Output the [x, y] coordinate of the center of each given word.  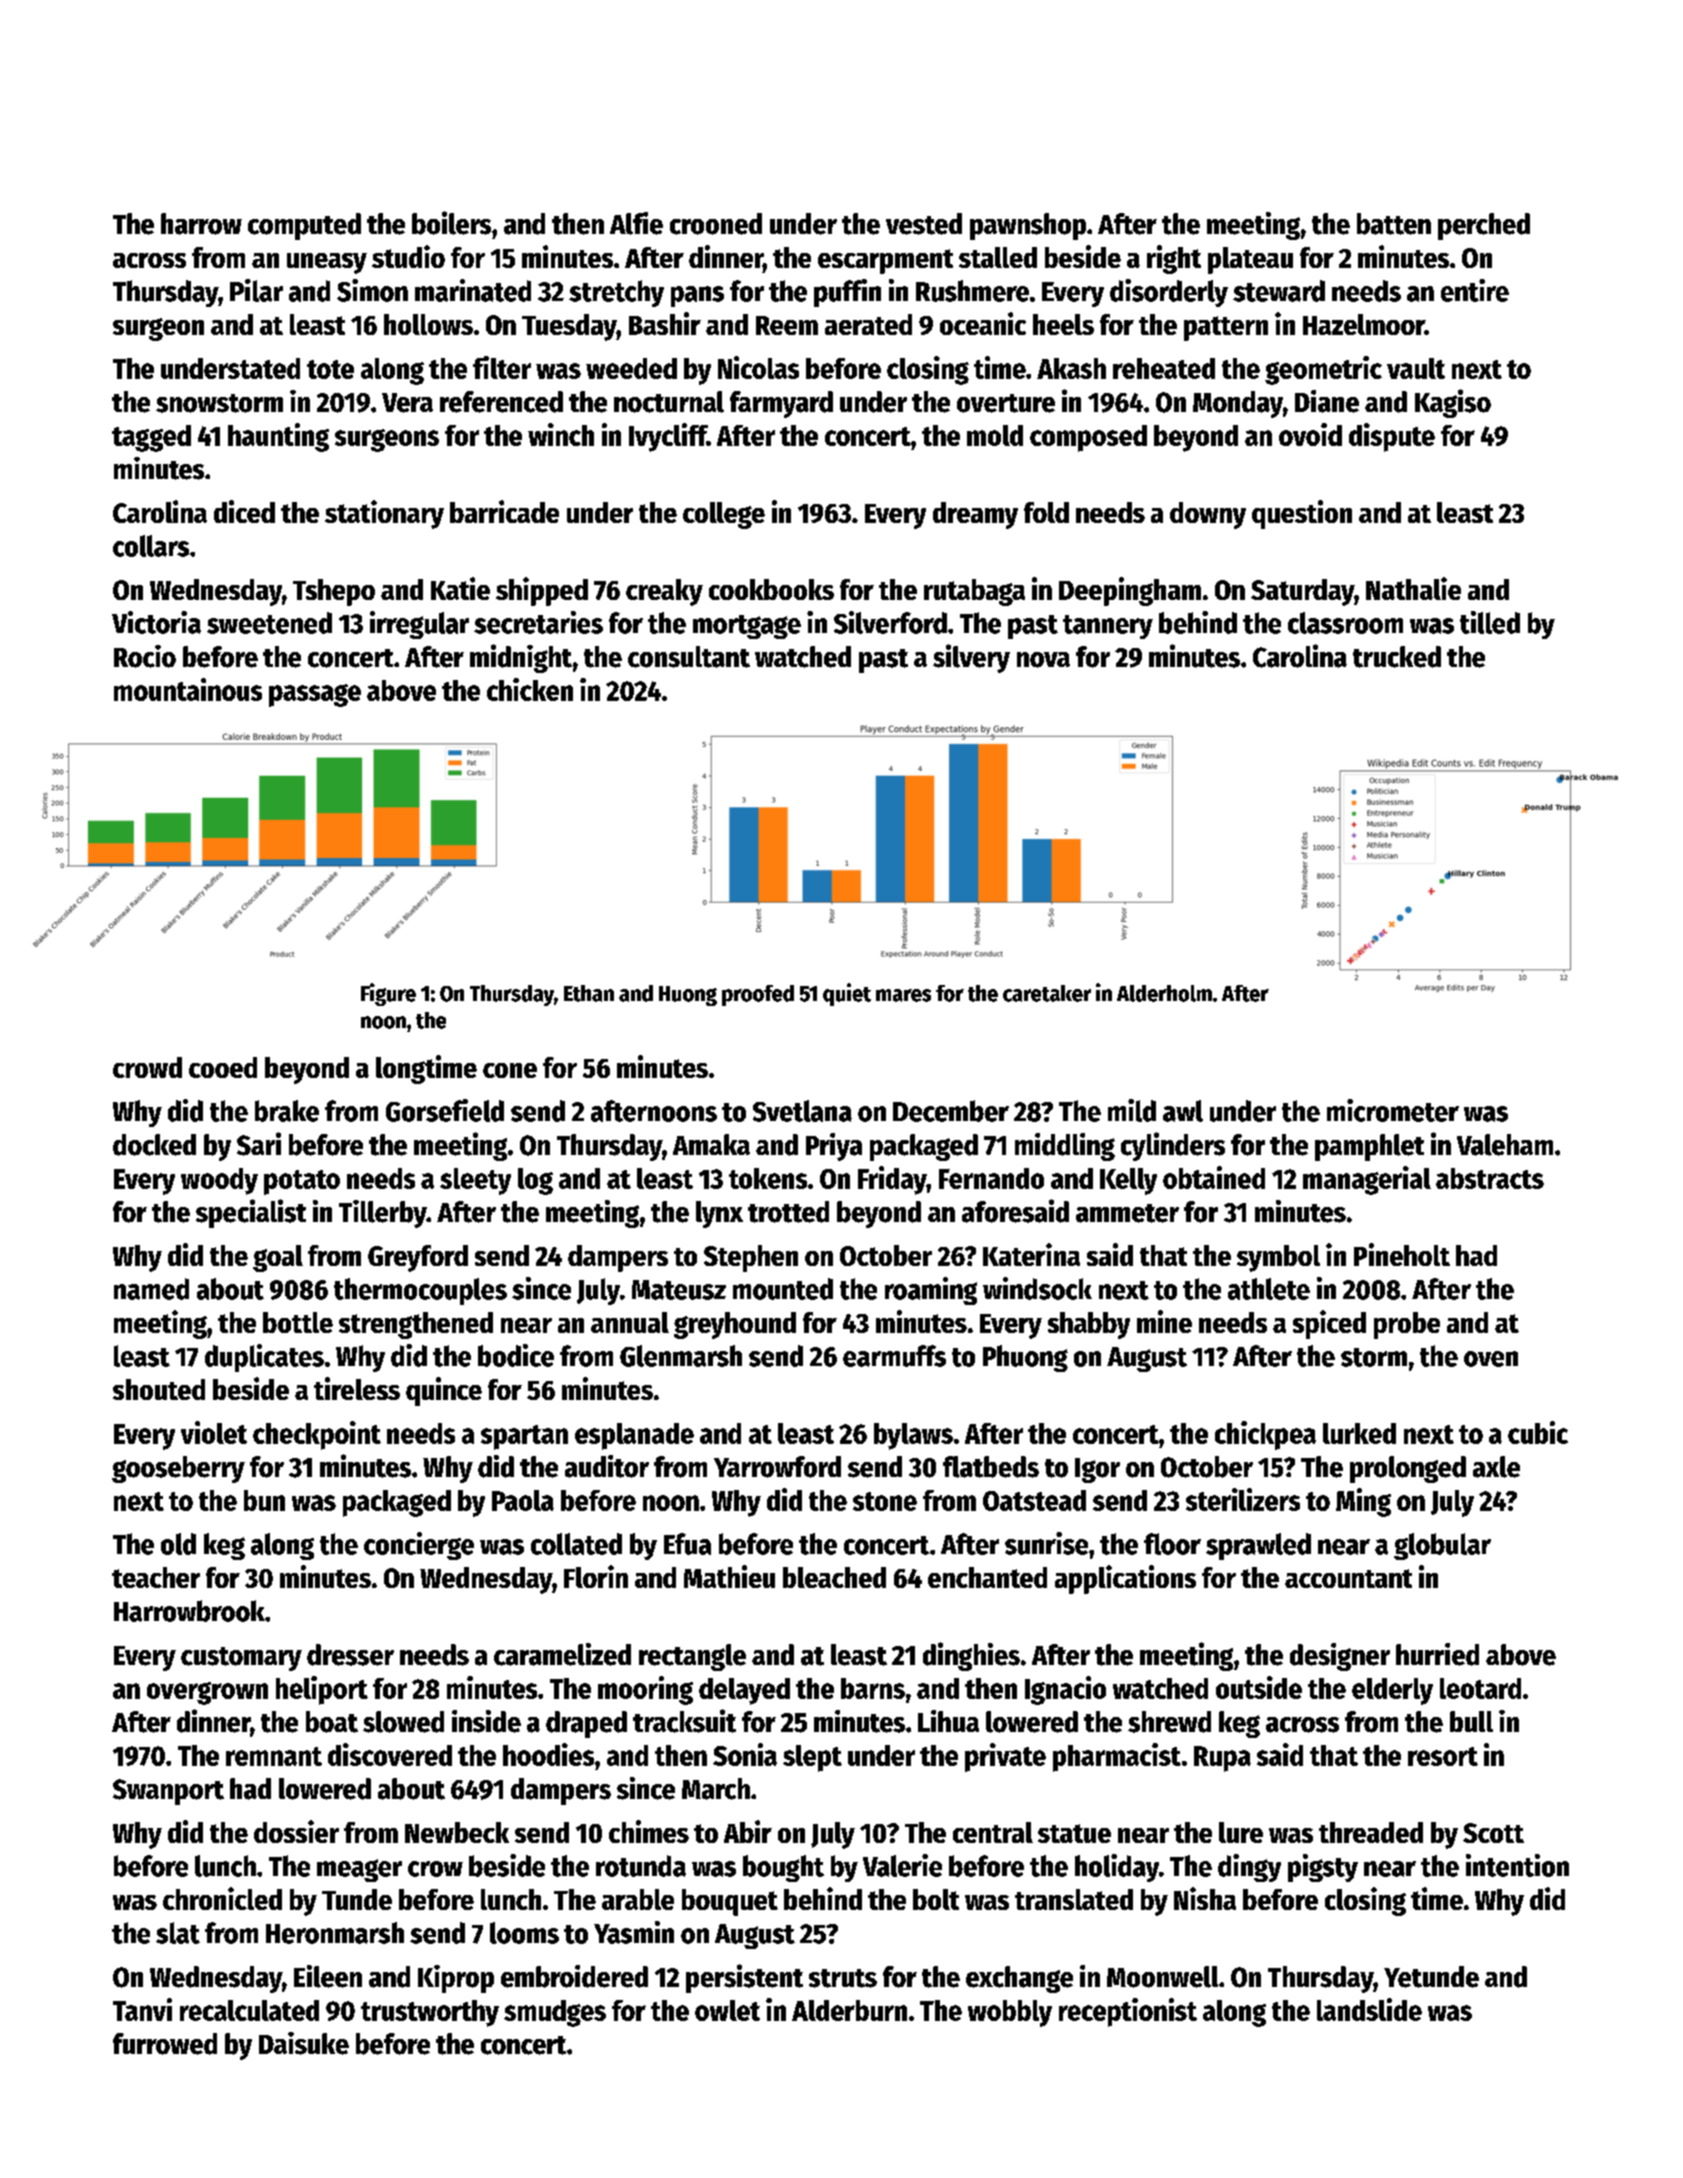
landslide [1369, 2009]
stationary [384, 514]
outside [1259, 1687]
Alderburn [849, 2010]
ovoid [1310, 434]
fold [1046, 512]
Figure [388, 994]
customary [241, 1659]
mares [903, 995]
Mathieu [729, 1576]
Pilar [256, 290]
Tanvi [142, 2009]
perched [1484, 226]
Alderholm [1164, 993]
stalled [998, 257]
